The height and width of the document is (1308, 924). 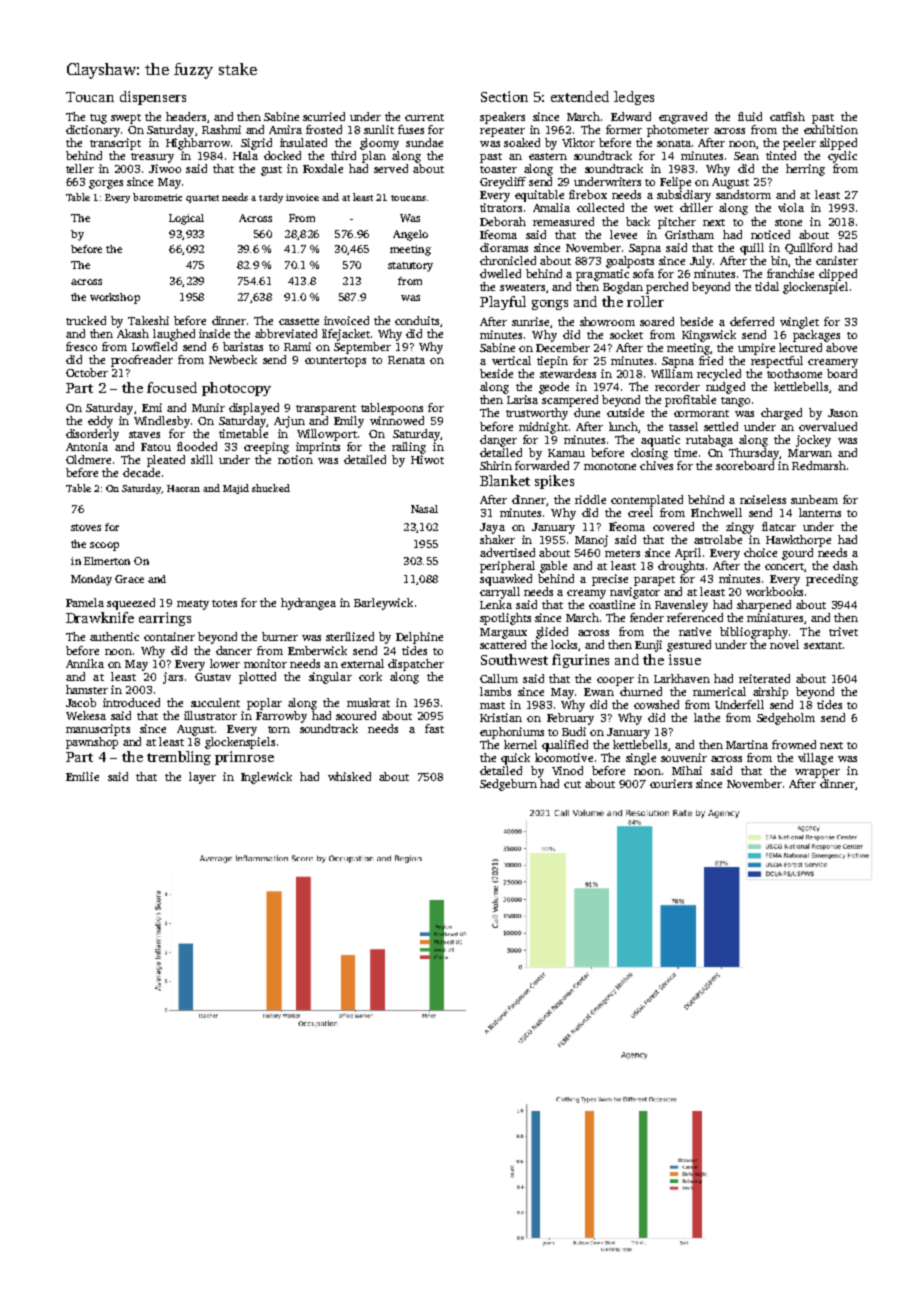 What do you see at coordinates (86, 320) in the document?
I see `trucked` at bounding box center [86, 320].
